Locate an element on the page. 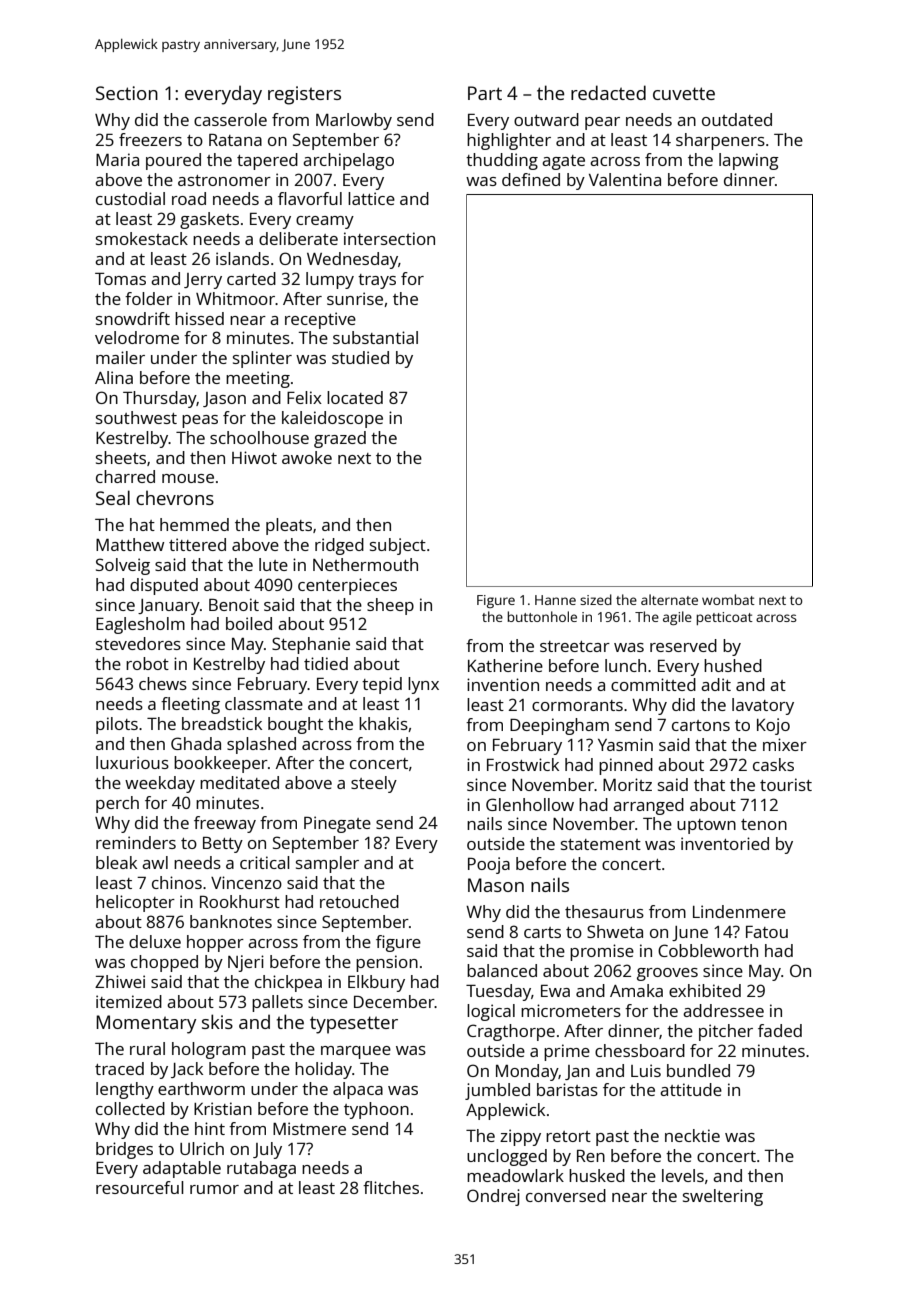 The image size is (908, 1316). Njeri is located at coordinates (246, 963).
